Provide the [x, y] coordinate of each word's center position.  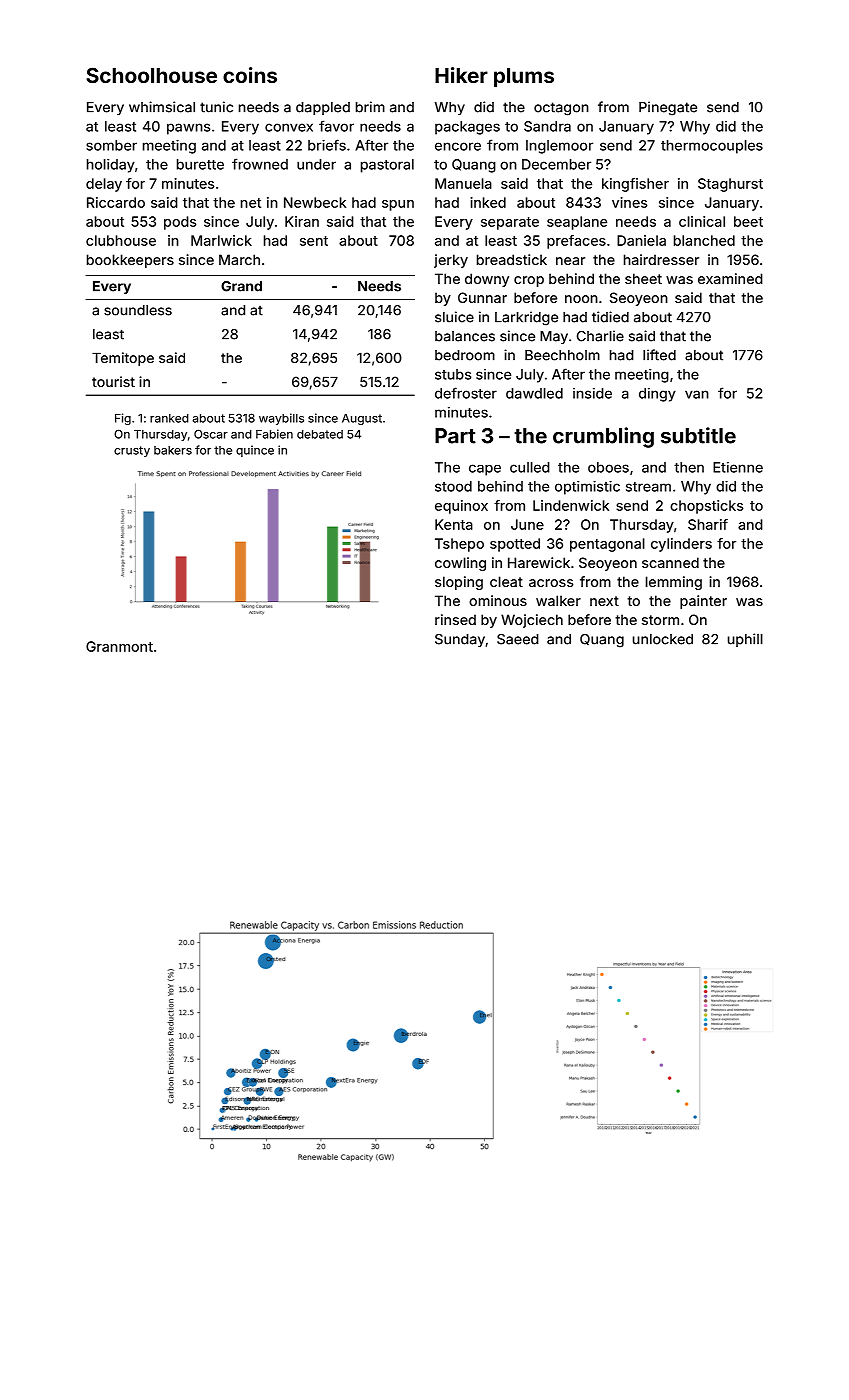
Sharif [708, 524]
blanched [704, 240]
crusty [132, 451]
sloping [459, 583]
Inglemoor [559, 147]
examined [730, 278]
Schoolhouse [152, 75]
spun [398, 205]
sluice [454, 317]
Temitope [123, 359]
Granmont [119, 646]
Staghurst [730, 185]
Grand [241, 286]
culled [530, 467]
